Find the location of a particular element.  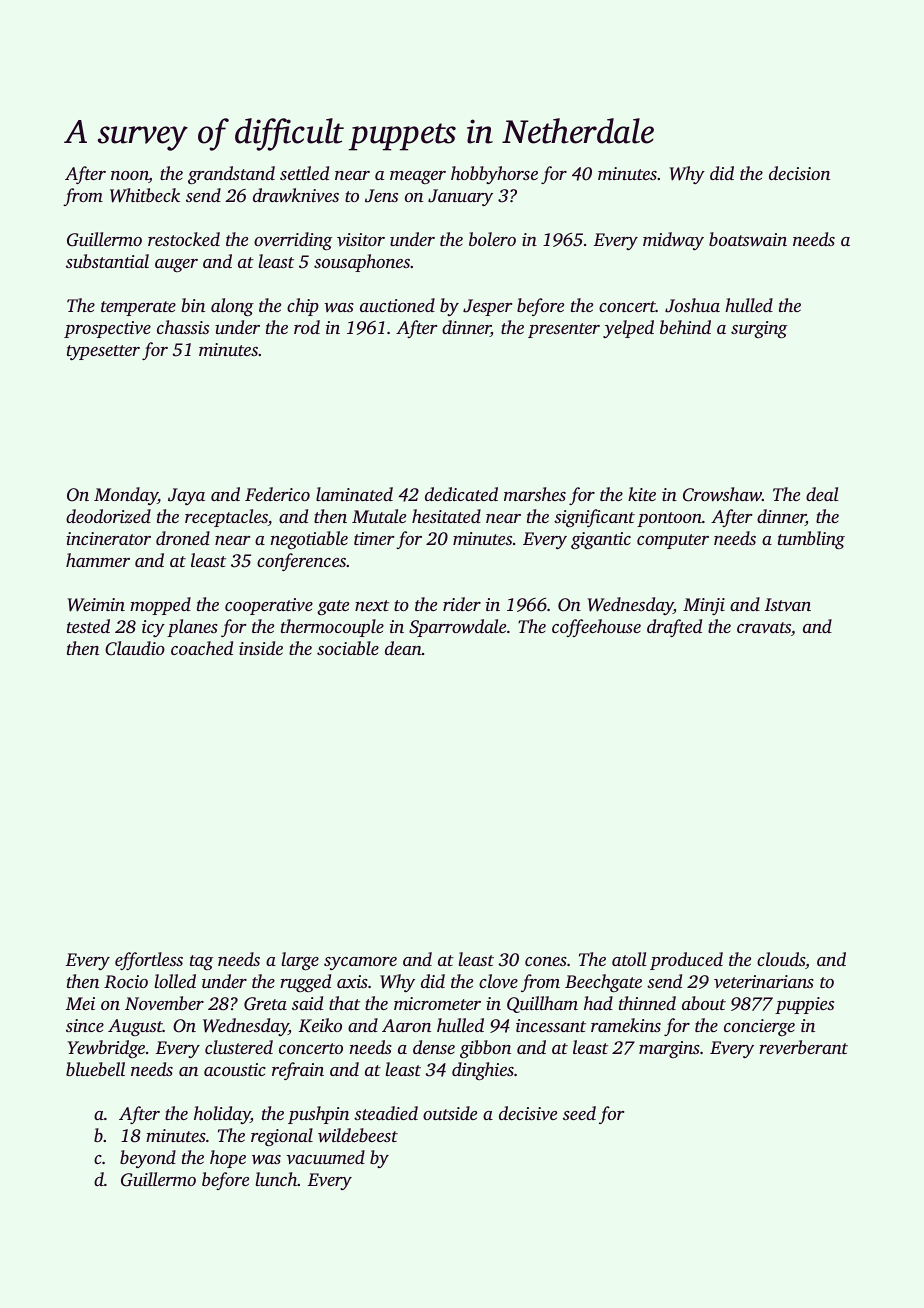

margins is located at coordinates (669, 1049).
